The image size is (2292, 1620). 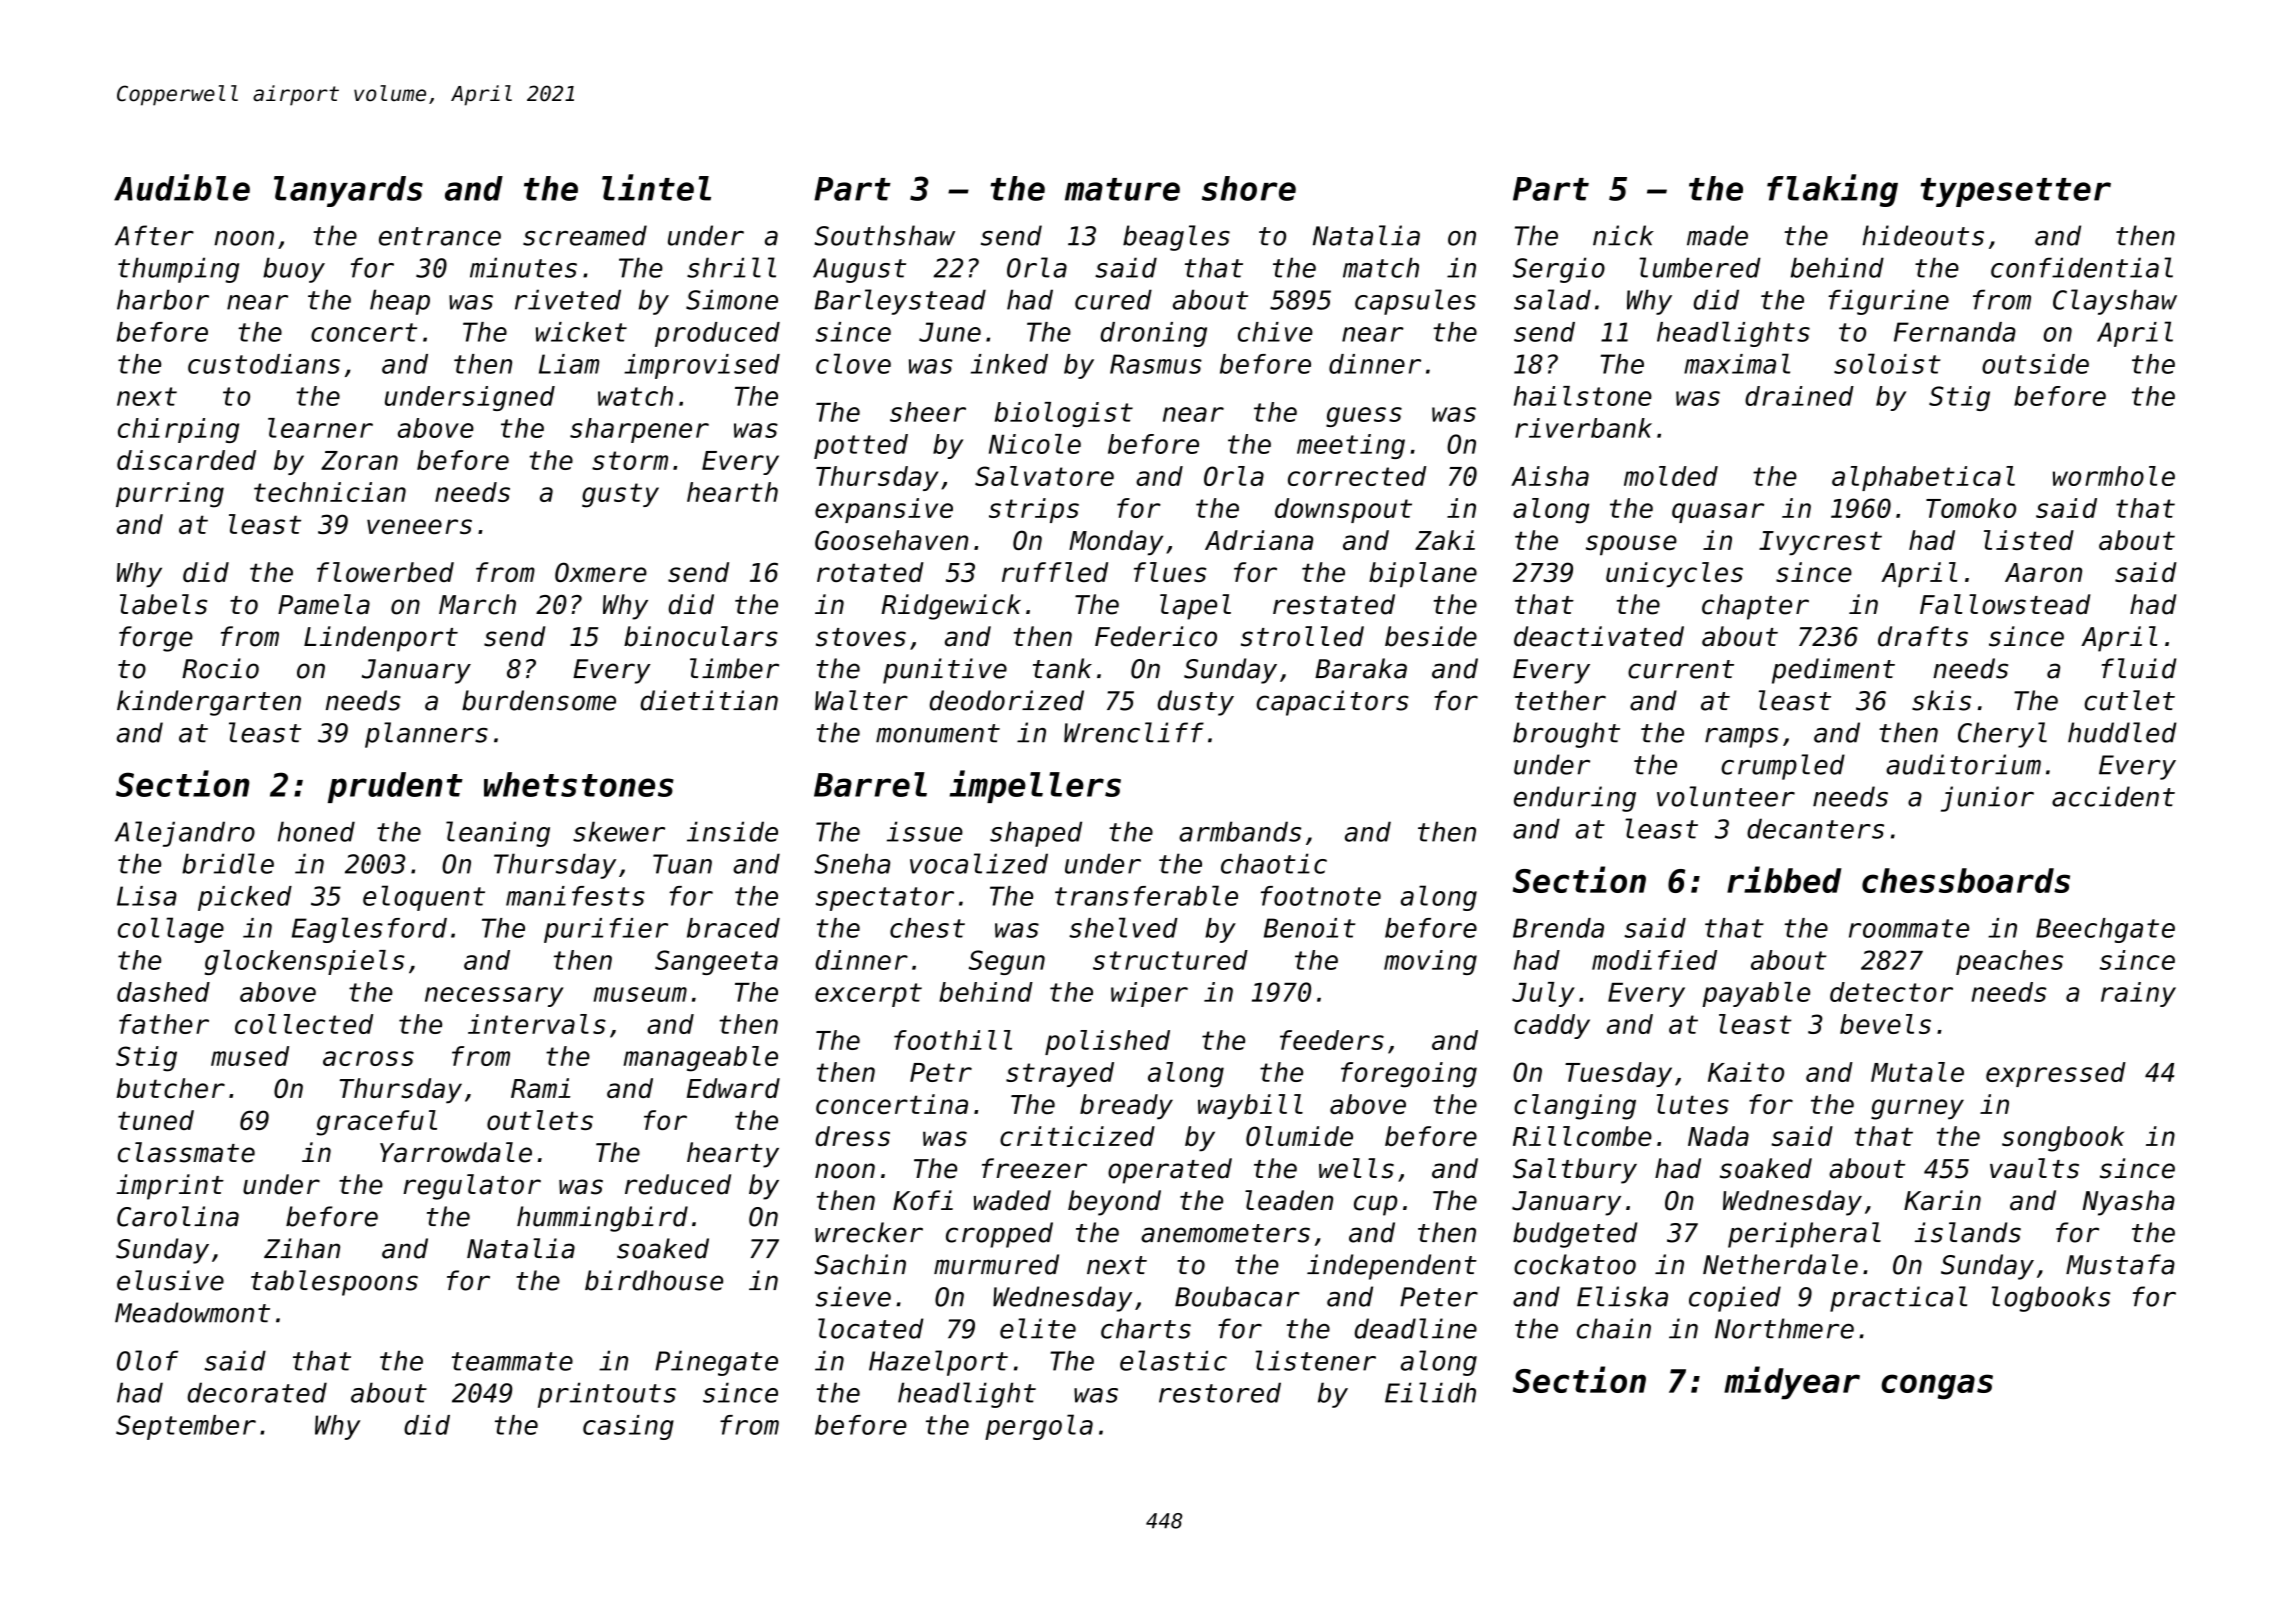 I want to click on Clayshaw, so click(x=2115, y=302).
